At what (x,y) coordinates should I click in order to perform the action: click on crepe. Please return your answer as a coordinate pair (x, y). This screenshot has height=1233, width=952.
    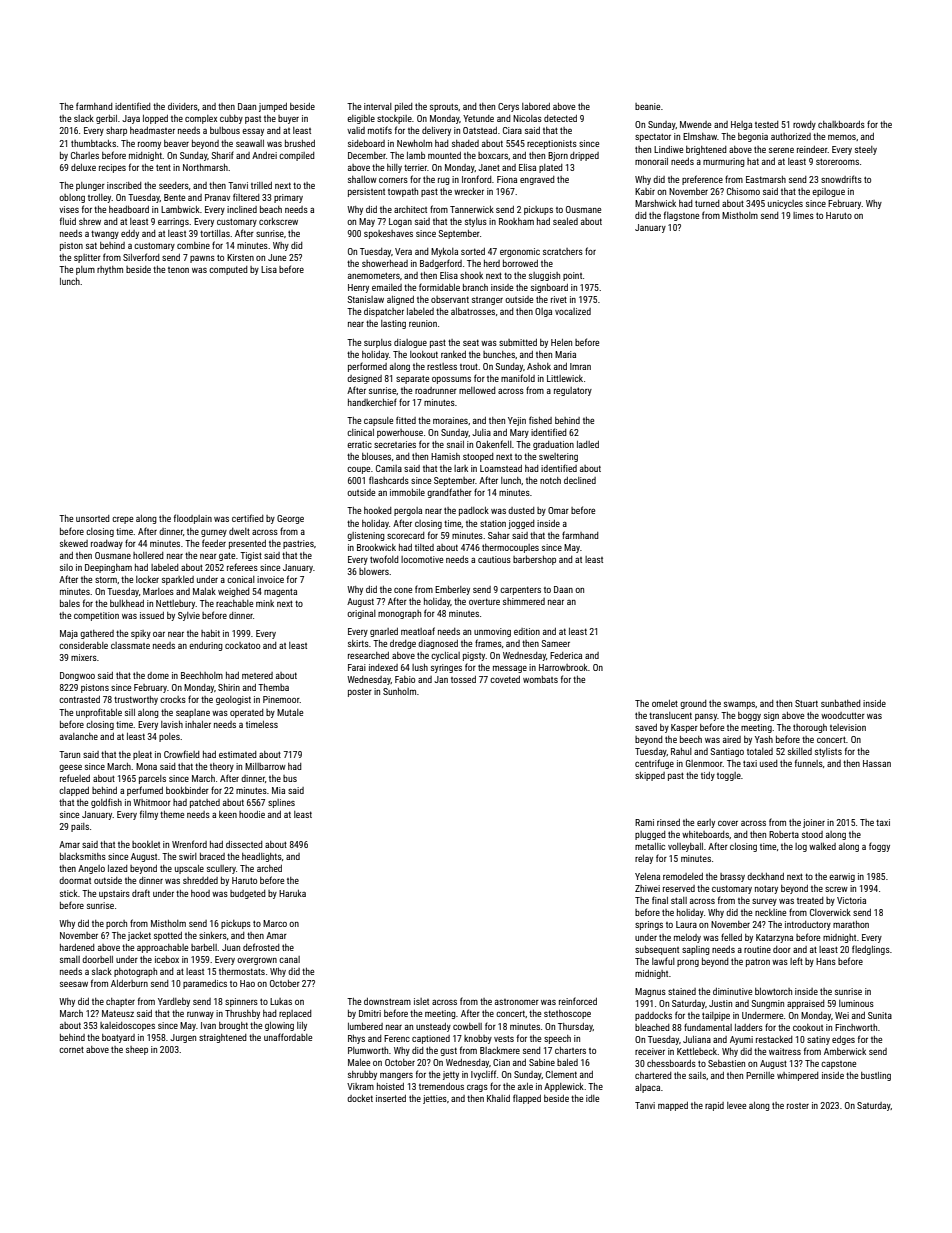
    Looking at the image, I should click on (122, 520).
